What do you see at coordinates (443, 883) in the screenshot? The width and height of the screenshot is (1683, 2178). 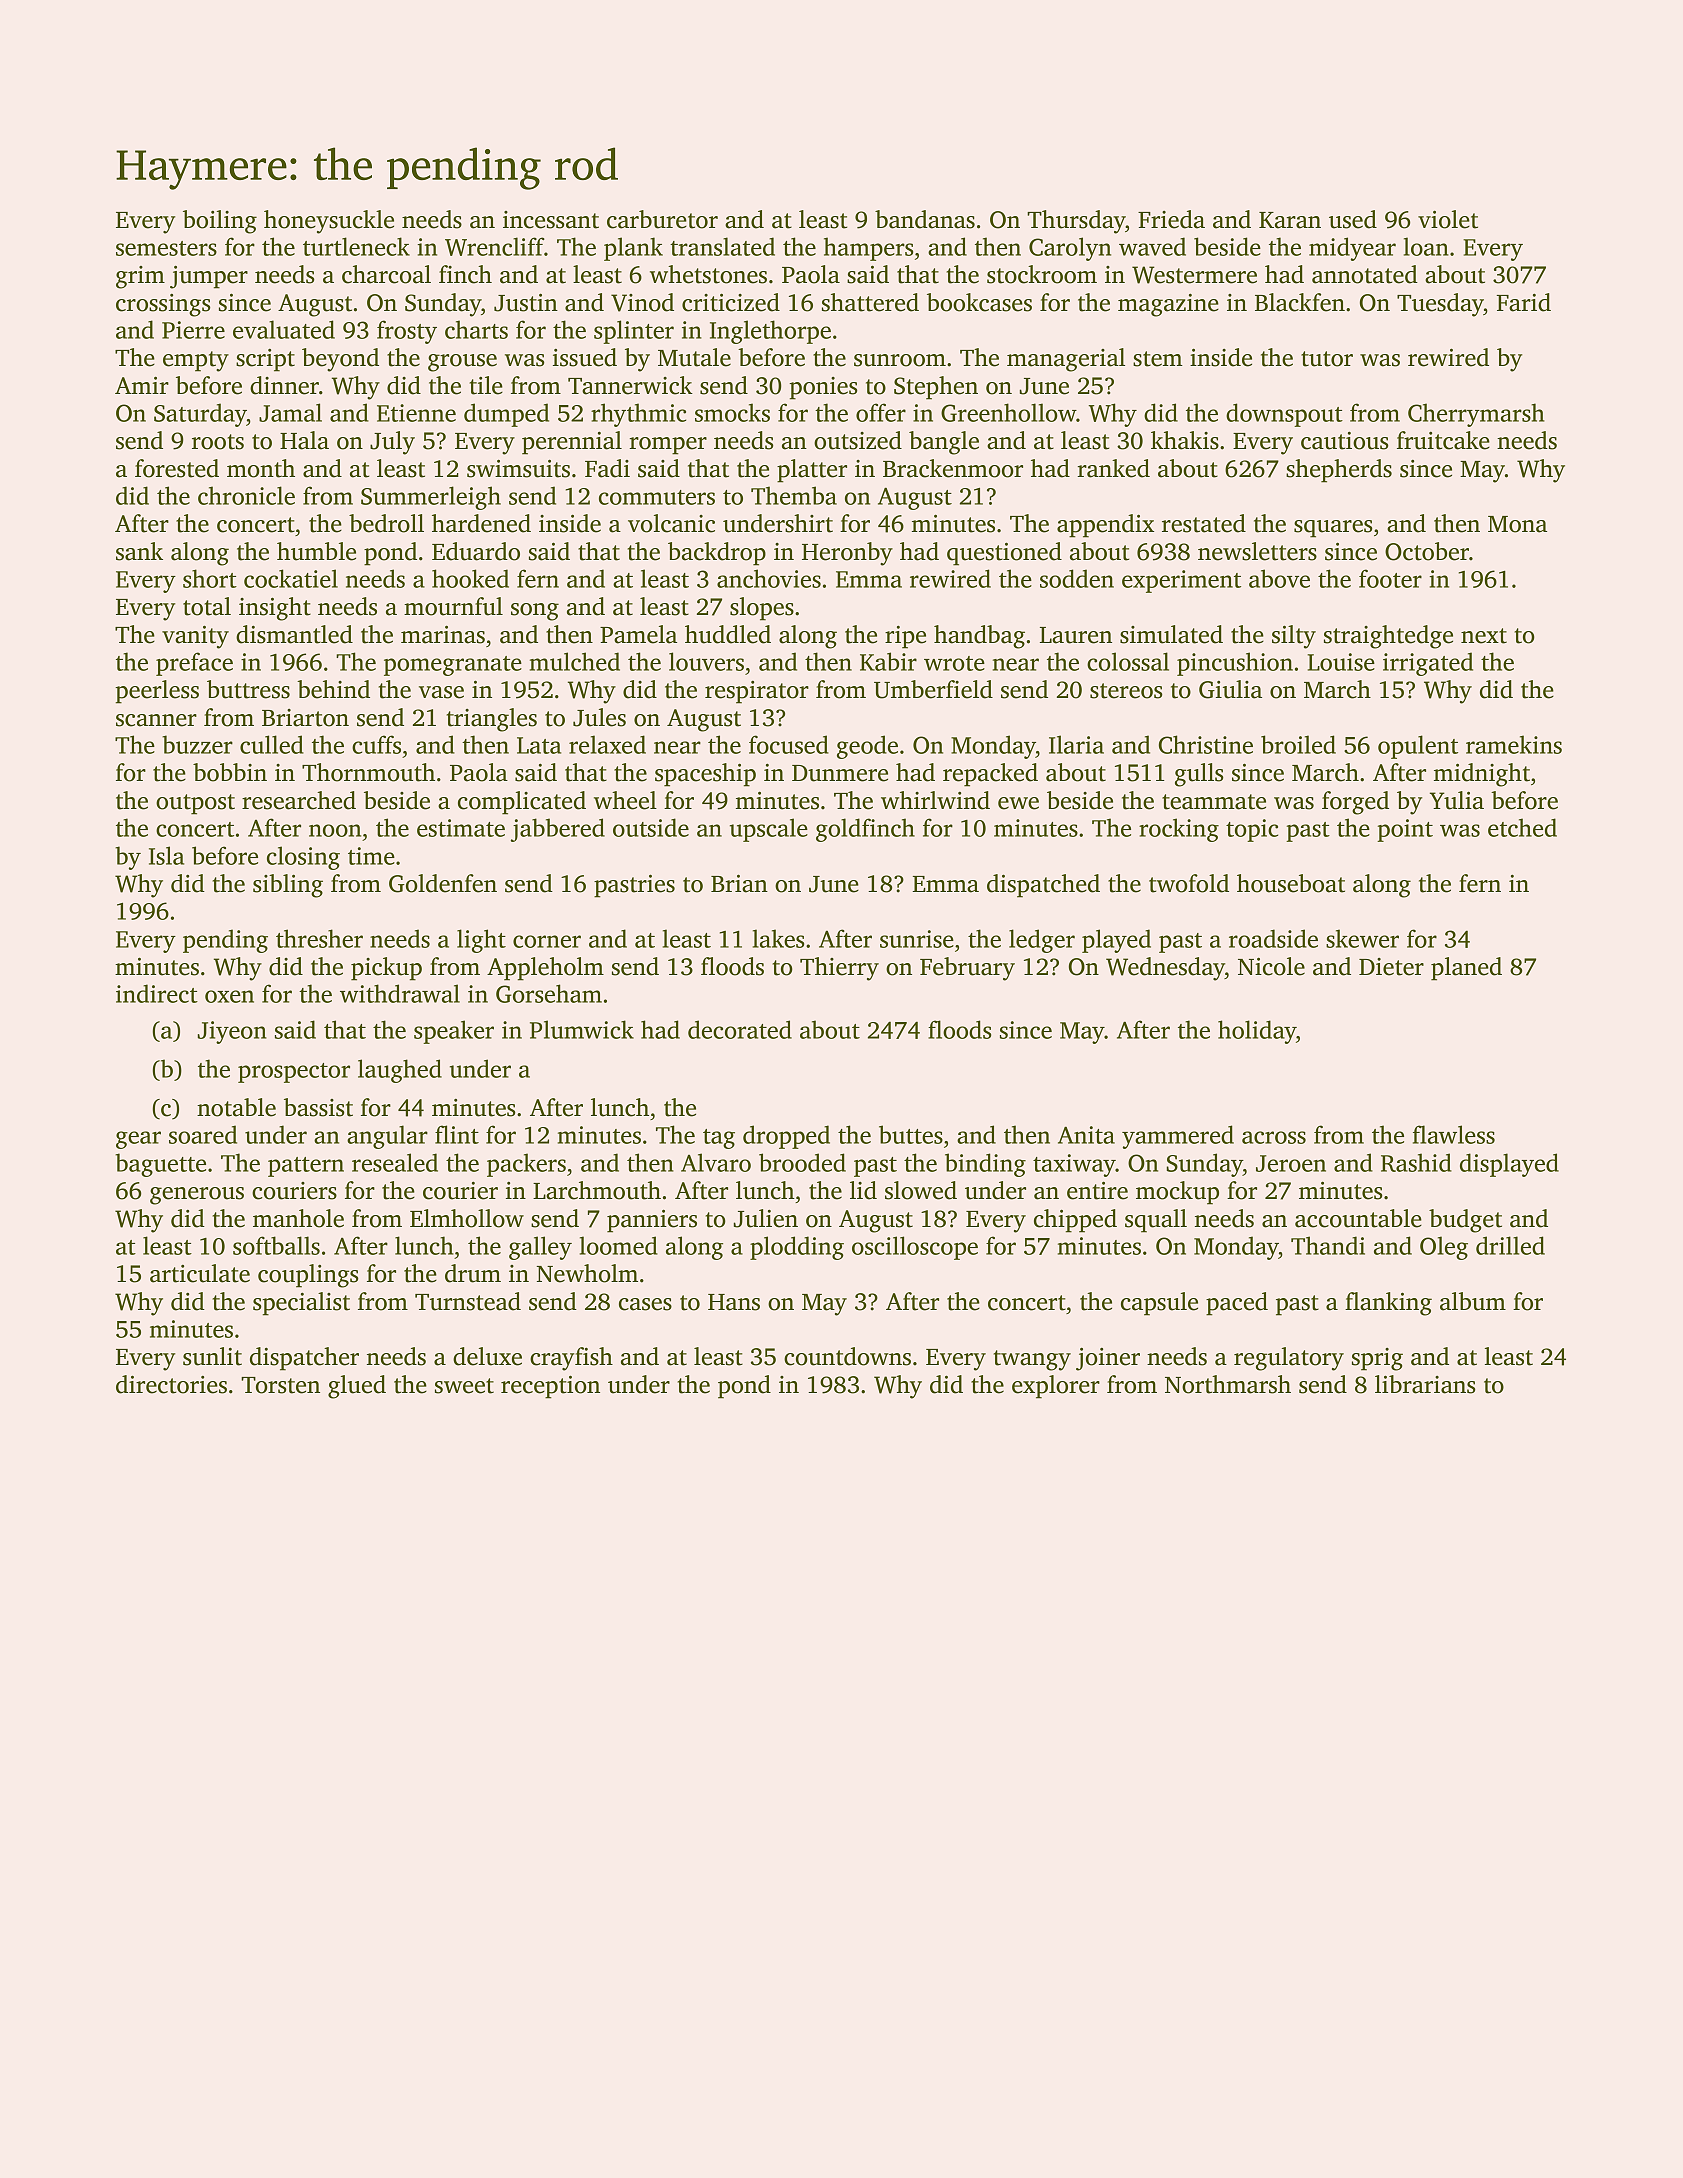 I see `Goldenfen` at bounding box center [443, 883].
